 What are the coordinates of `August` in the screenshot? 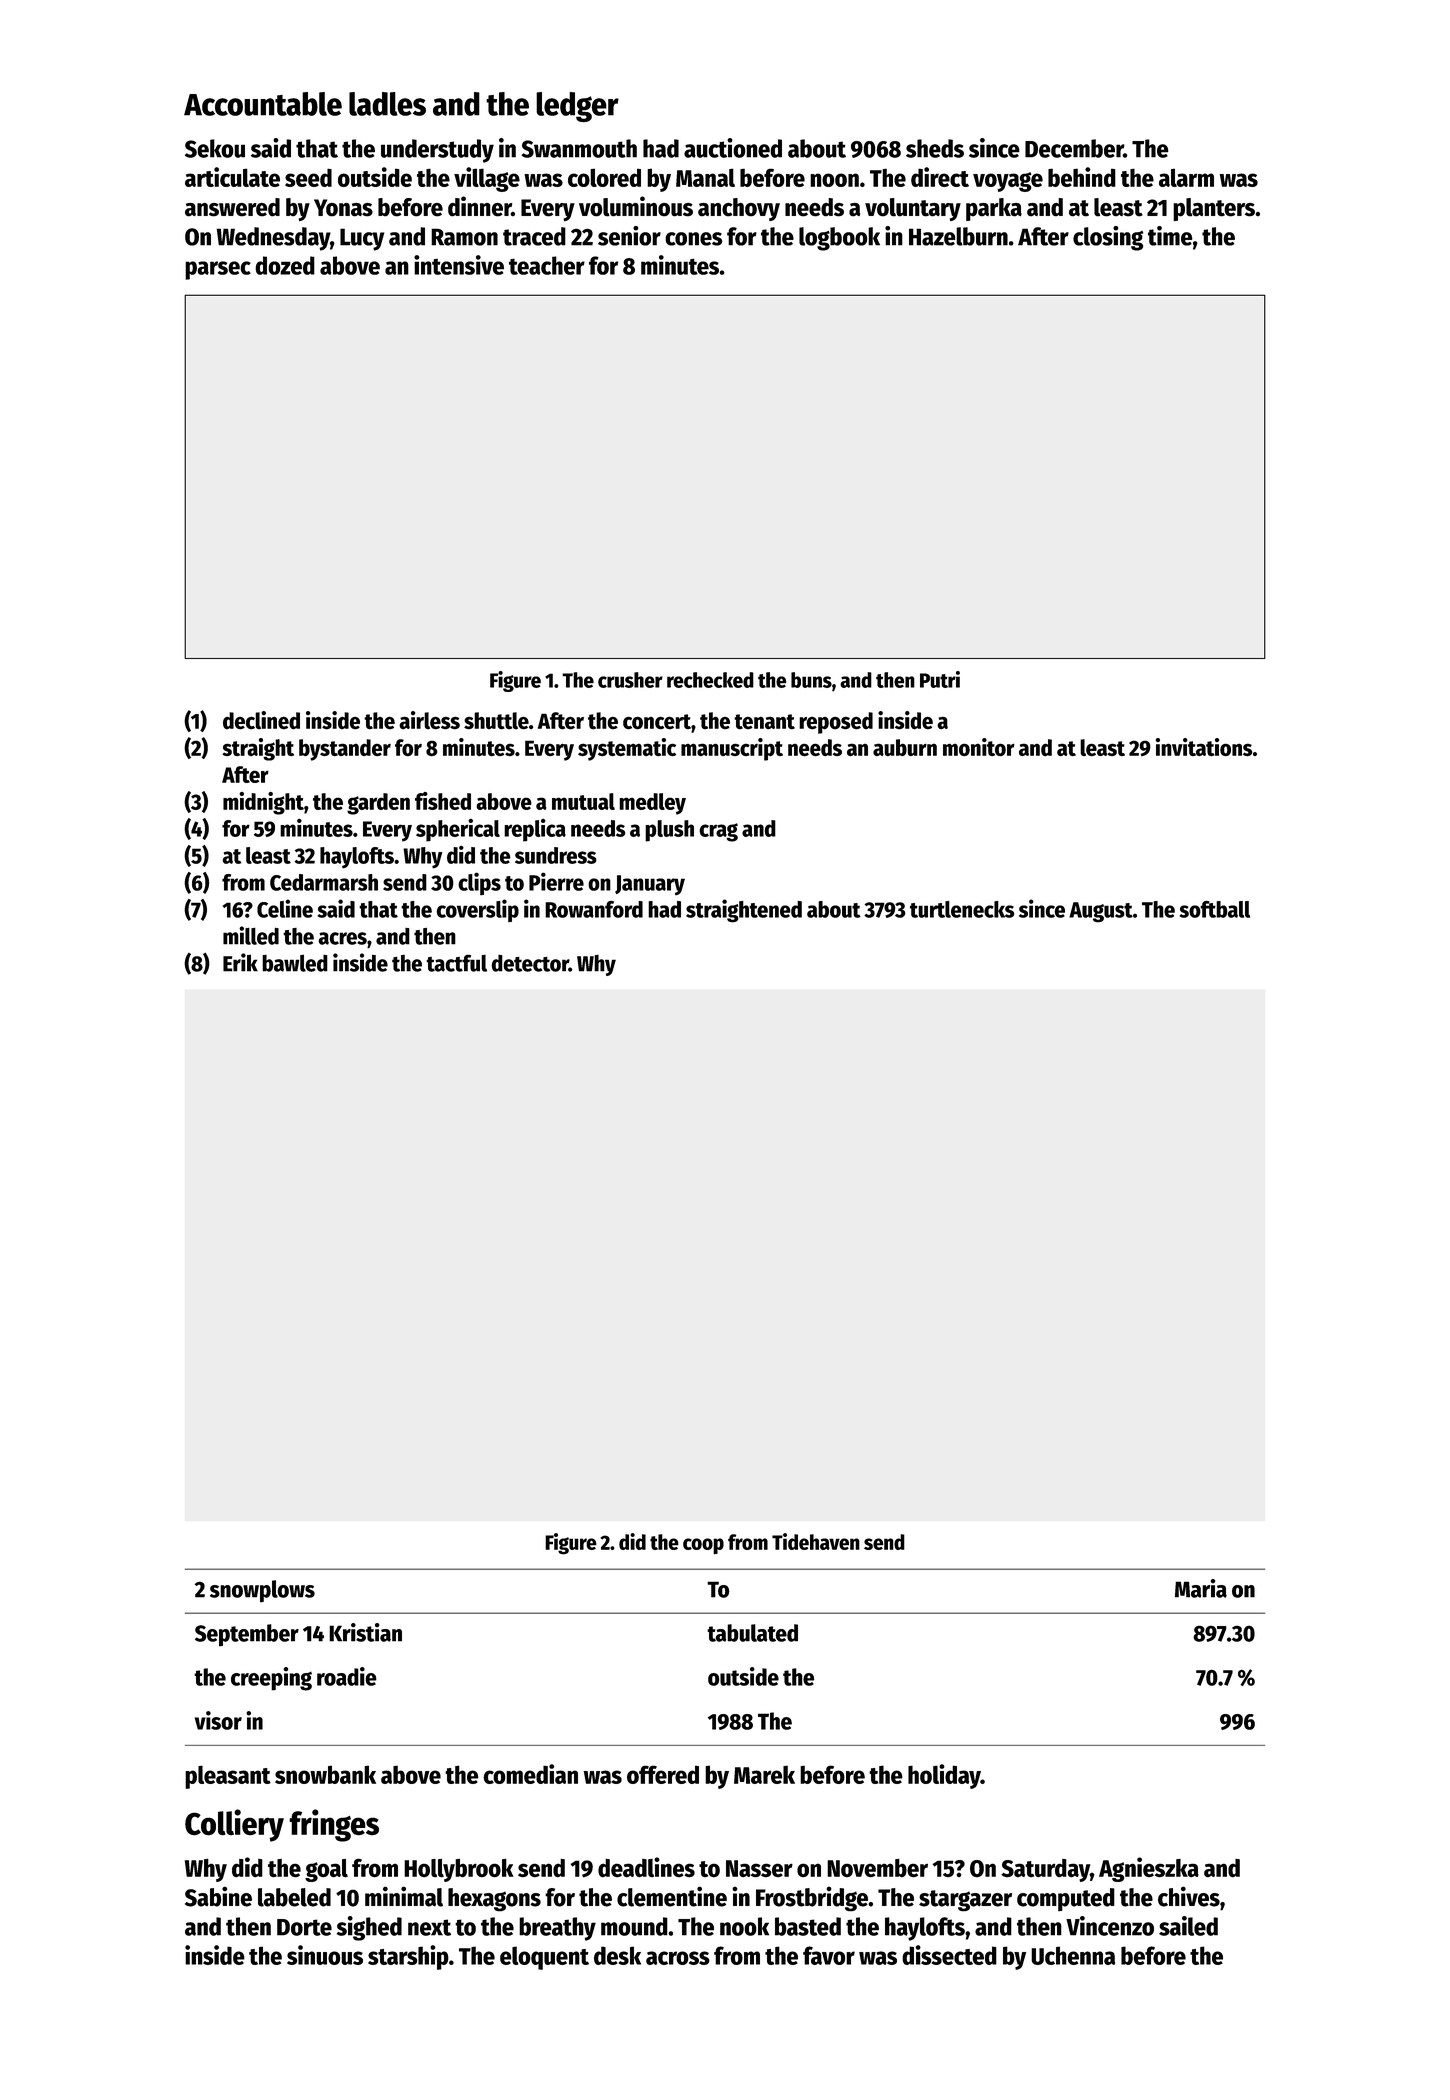 It's located at (1101, 912).
